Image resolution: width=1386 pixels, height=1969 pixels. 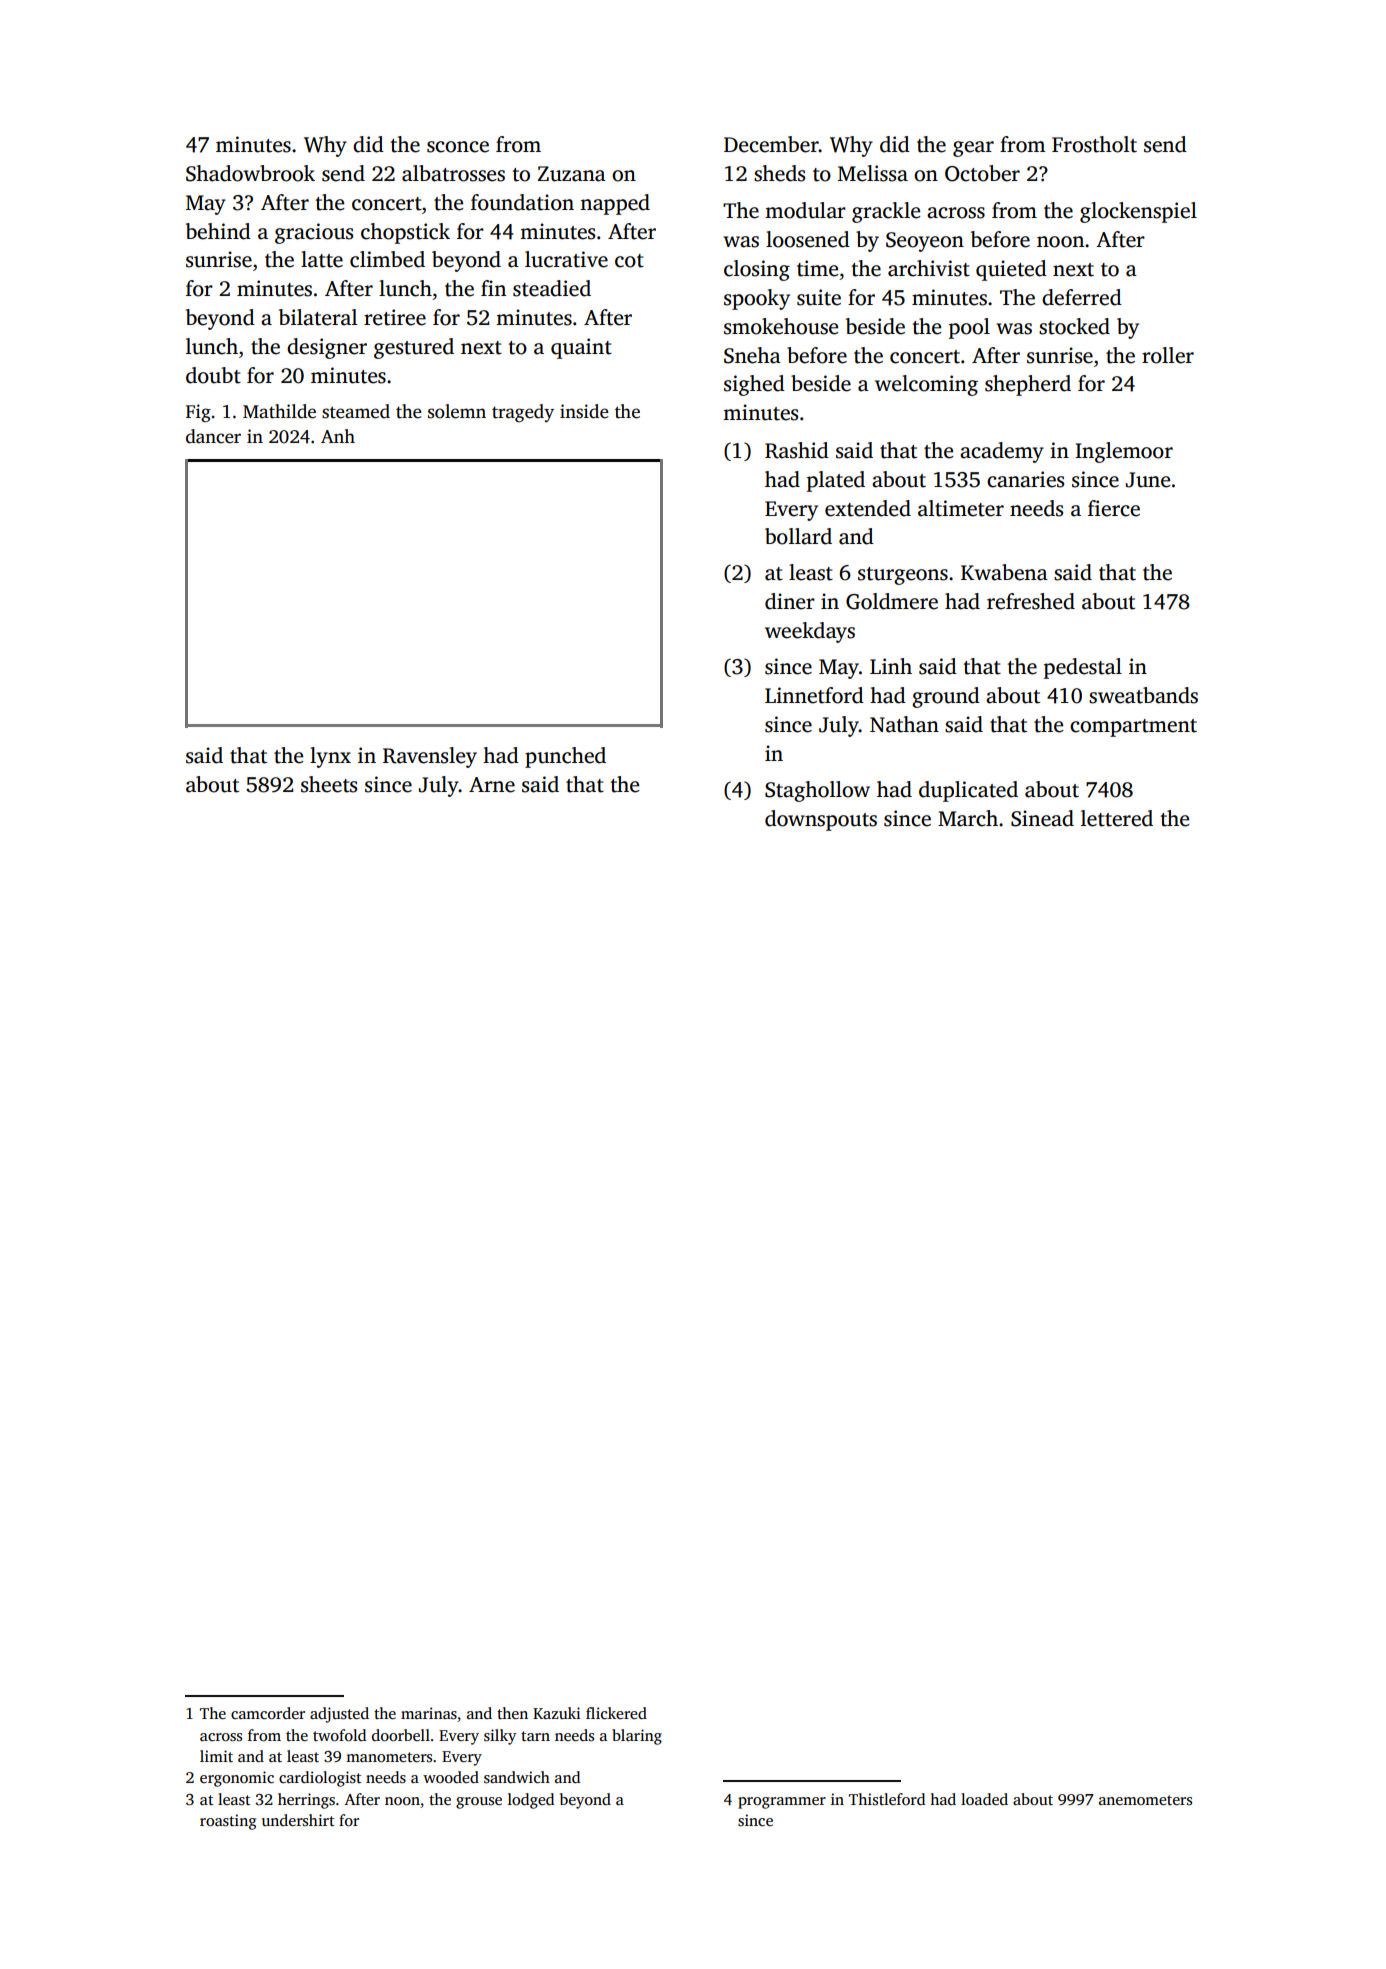 What do you see at coordinates (531, 1801) in the screenshot?
I see `lodged` at bounding box center [531, 1801].
